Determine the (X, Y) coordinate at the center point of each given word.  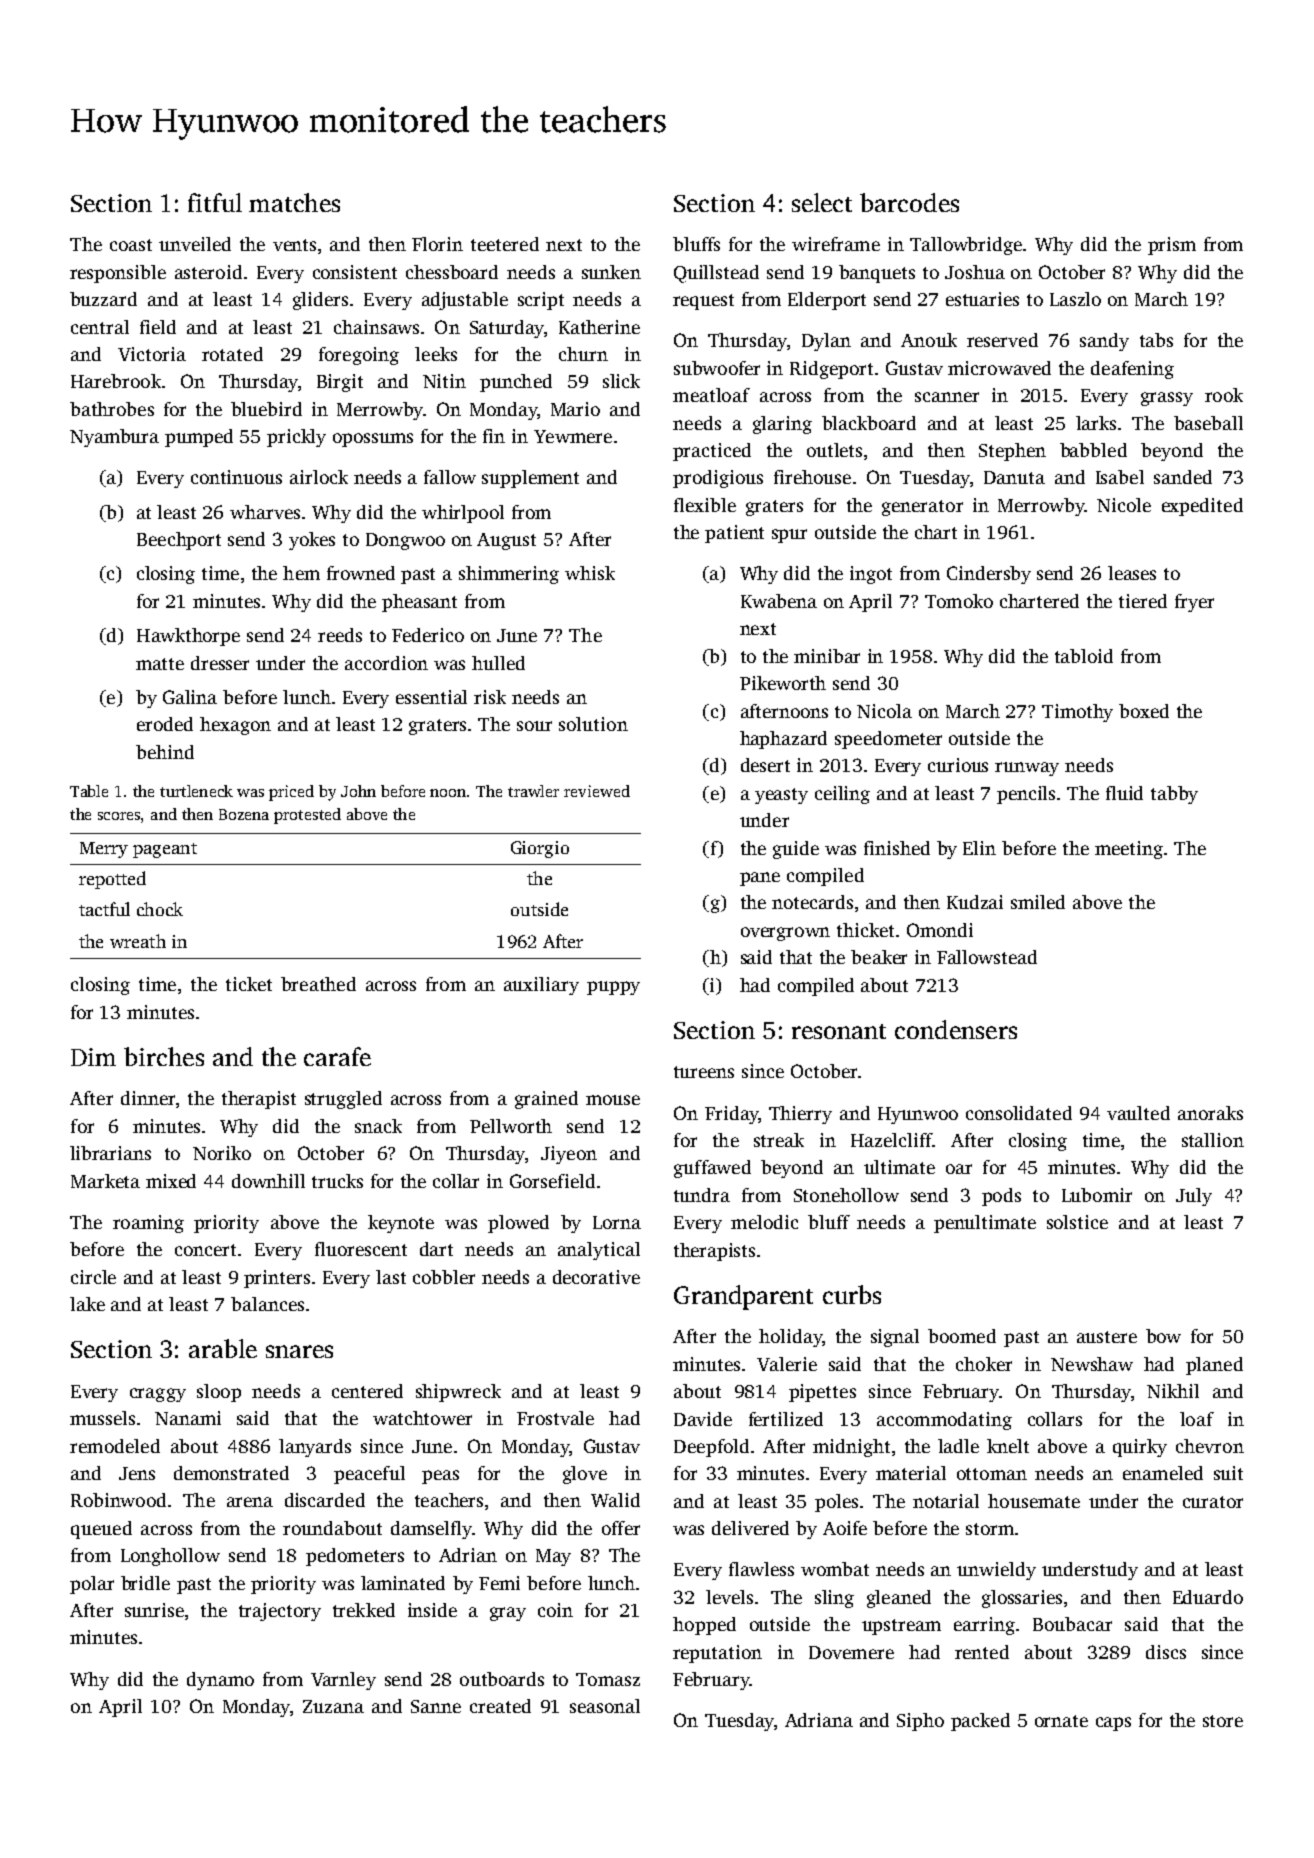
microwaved (999, 368)
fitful (215, 202)
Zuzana (333, 1706)
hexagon (235, 726)
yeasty (781, 796)
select (822, 202)
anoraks (1210, 1113)
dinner (148, 1098)
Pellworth (511, 1126)
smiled (1038, 902)
